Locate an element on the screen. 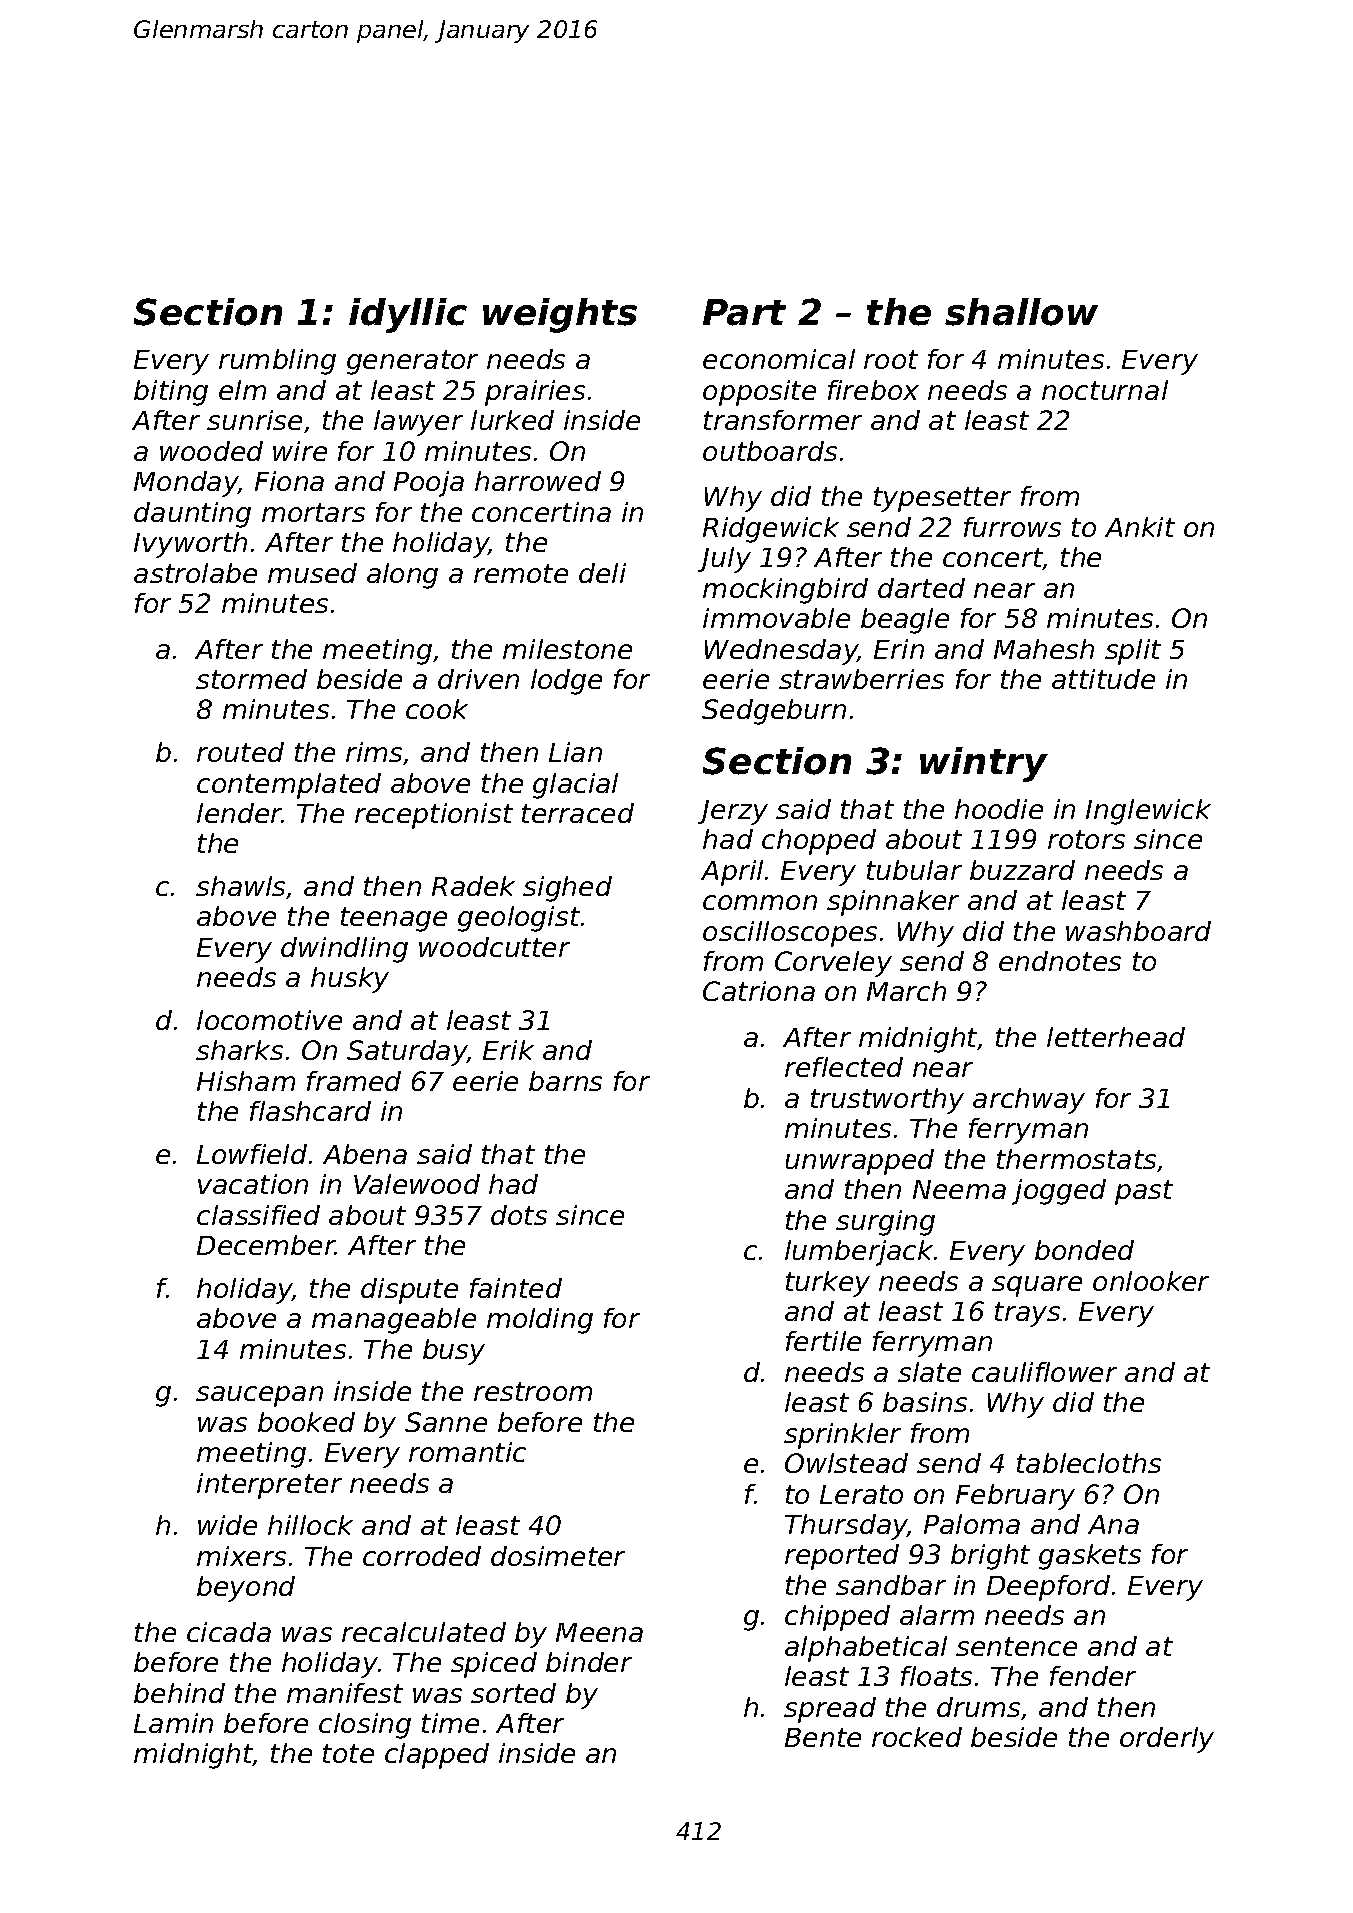 Image resolution: width=1353 pixels, height=1913 pixels. Lamin is located at coordinates (173, 1723).
